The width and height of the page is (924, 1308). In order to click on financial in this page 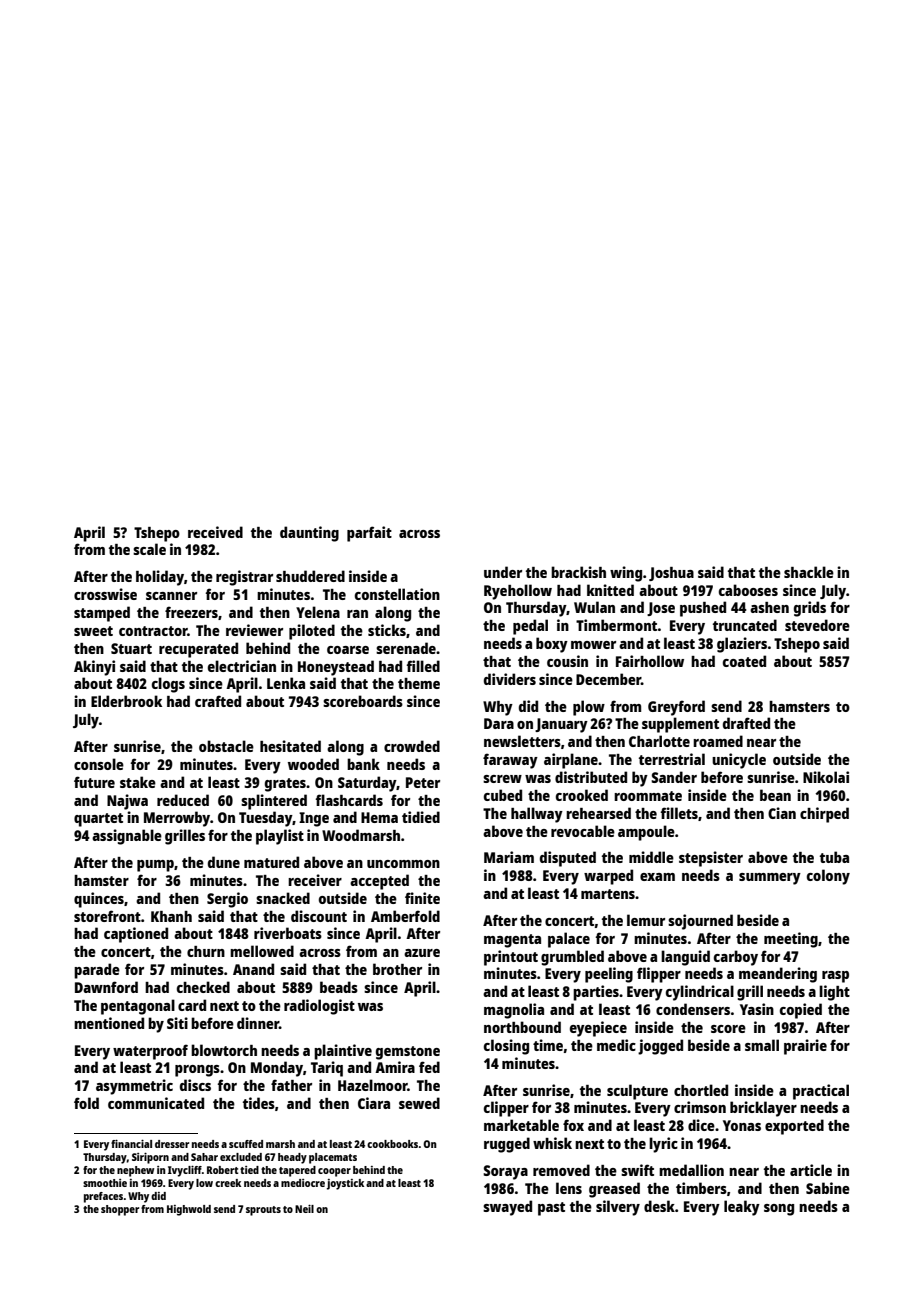, I will do `click(131, 1144)`.
